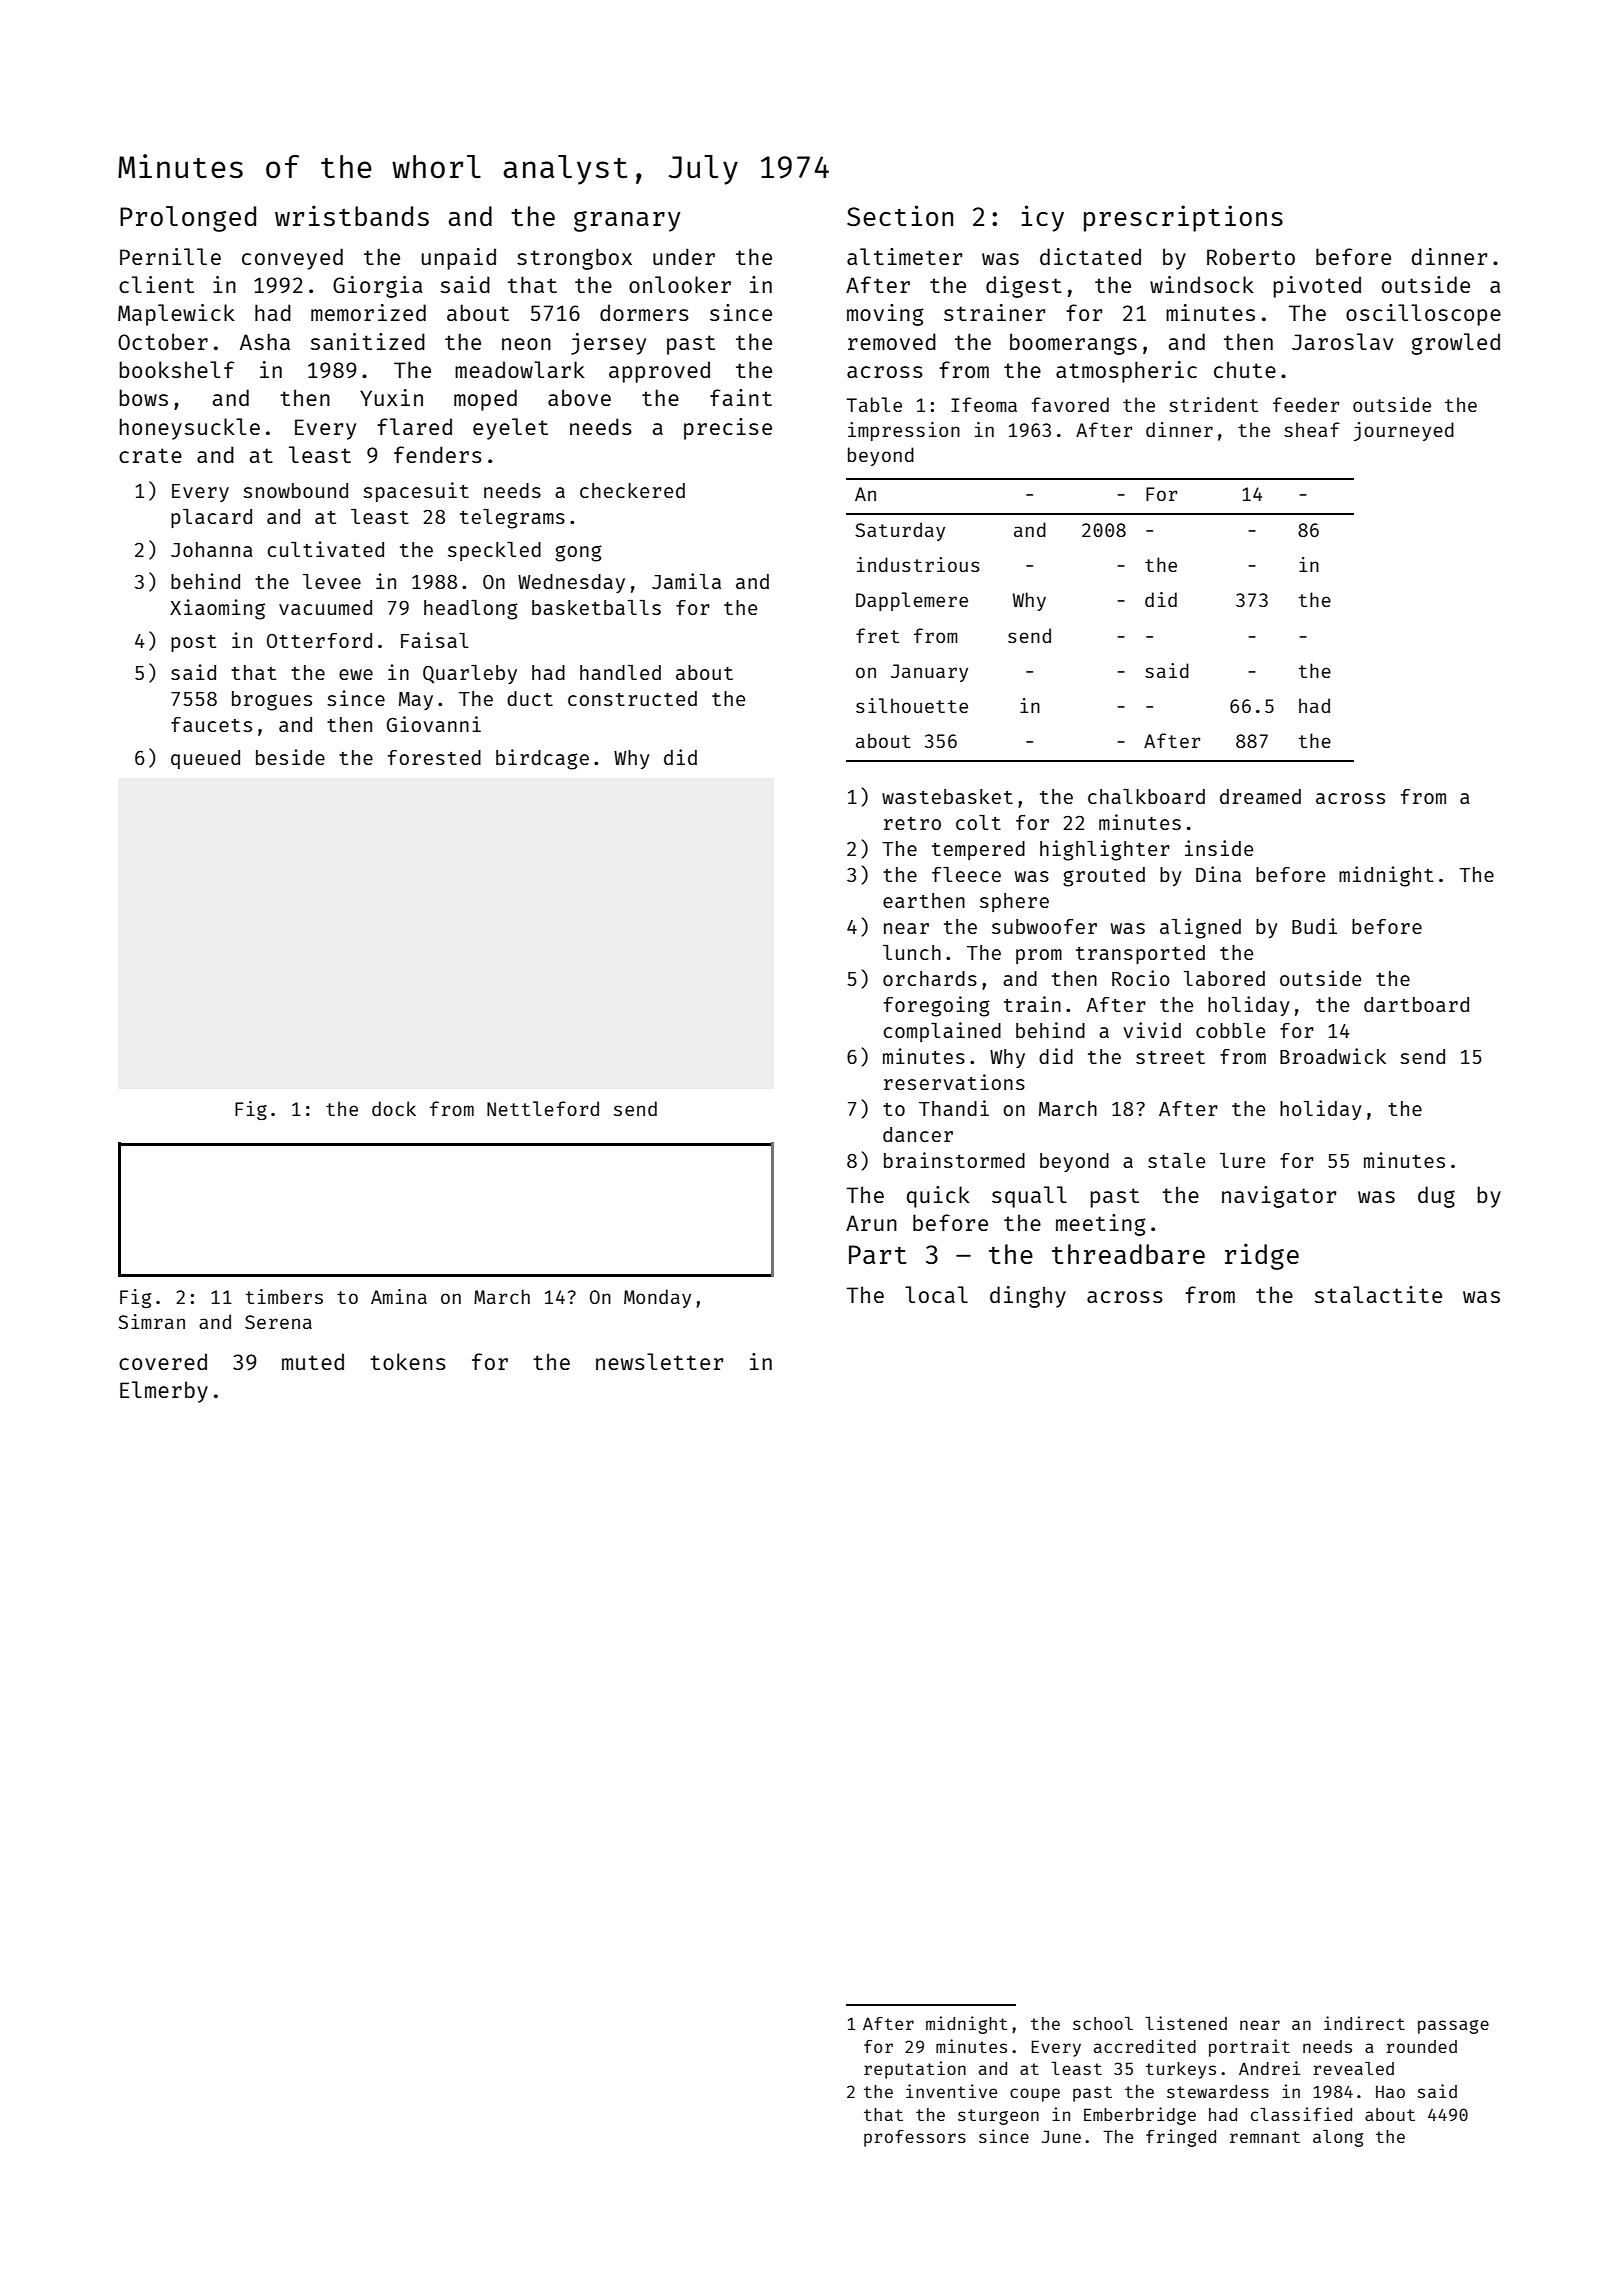  Describe the element at coordinates (217, 609) in the document. I see `Xiaoming` at that location.
